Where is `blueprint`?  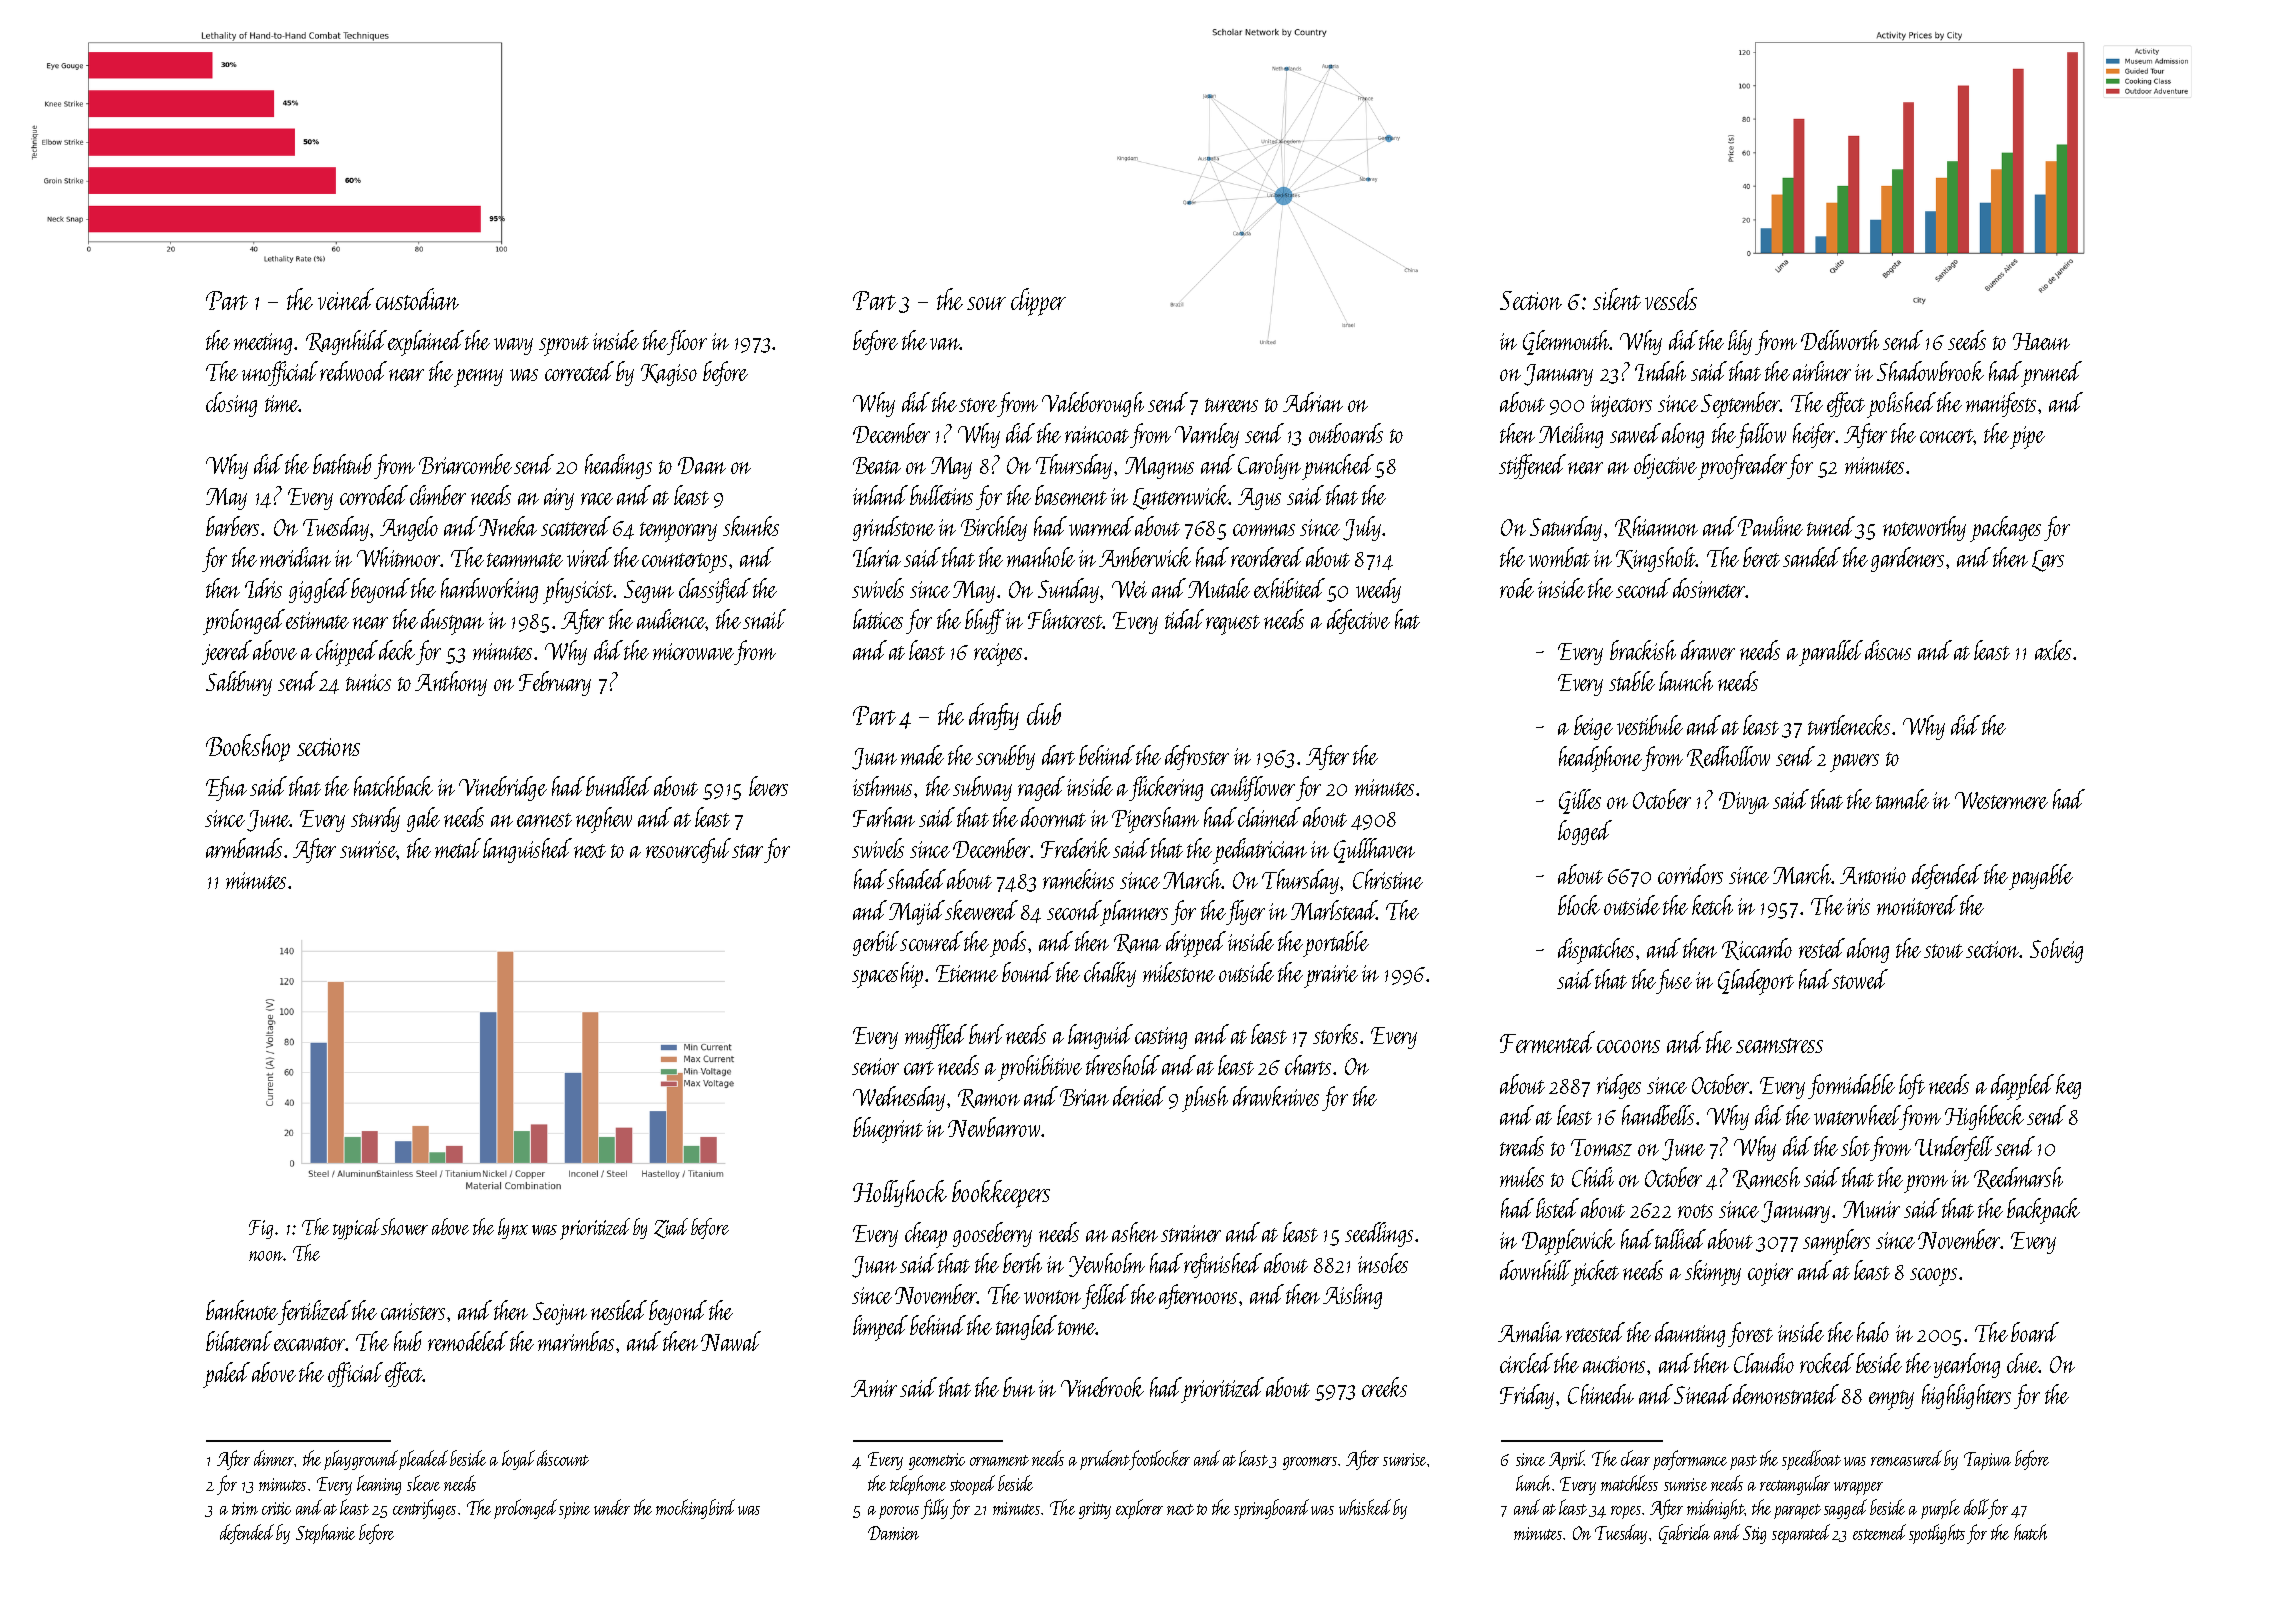 blueprint is located at coordinates (888, 1130).
